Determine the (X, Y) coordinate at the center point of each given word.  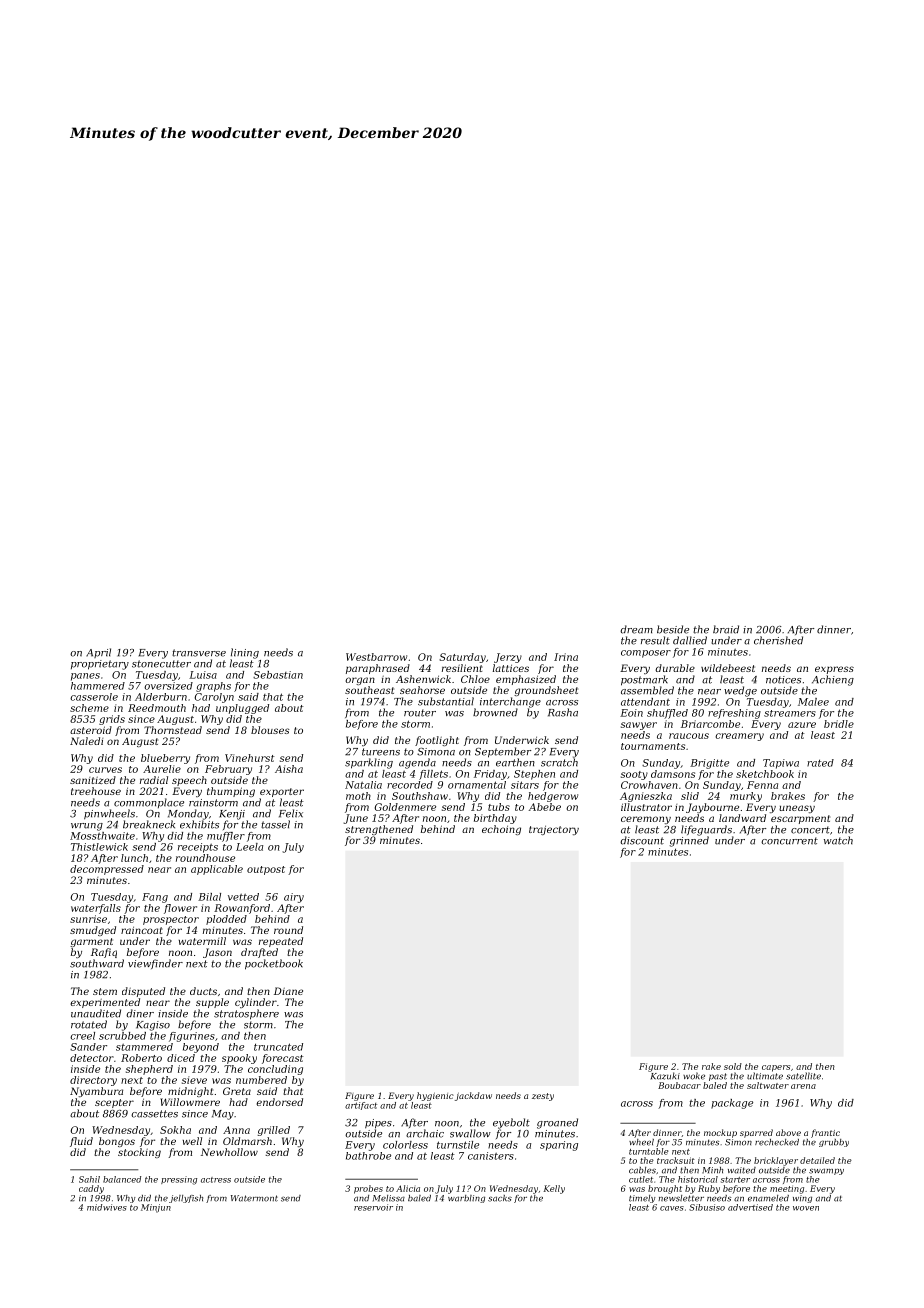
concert (810, 830)
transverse (199, 653)
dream (636, 629)
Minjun (156, 1208)
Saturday (462, 658)
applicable (217, 870)
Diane (288, 991)
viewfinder (155, 964)
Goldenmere (405, 807)
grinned (689, 841)
